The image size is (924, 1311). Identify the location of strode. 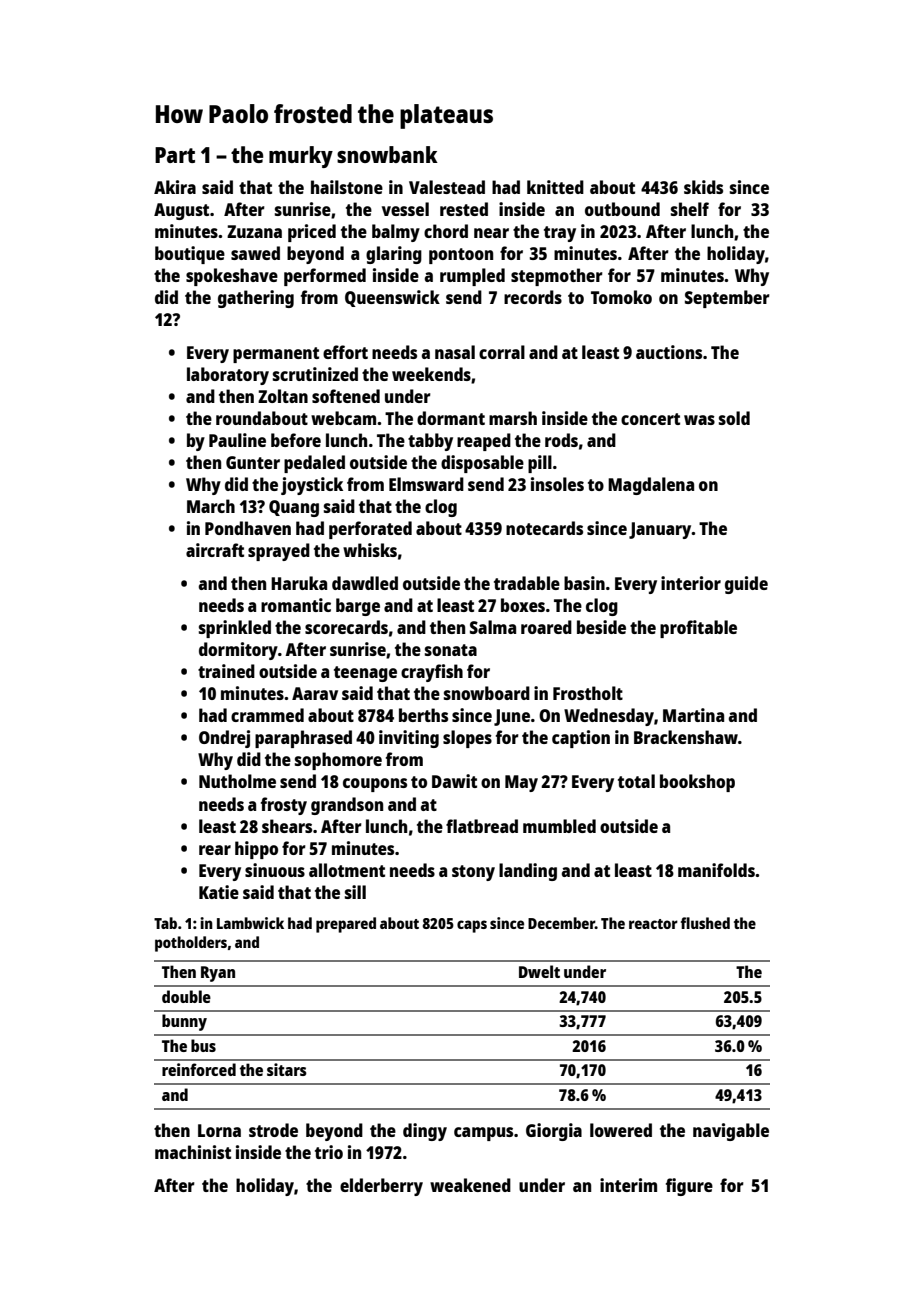
(273, 1130).
